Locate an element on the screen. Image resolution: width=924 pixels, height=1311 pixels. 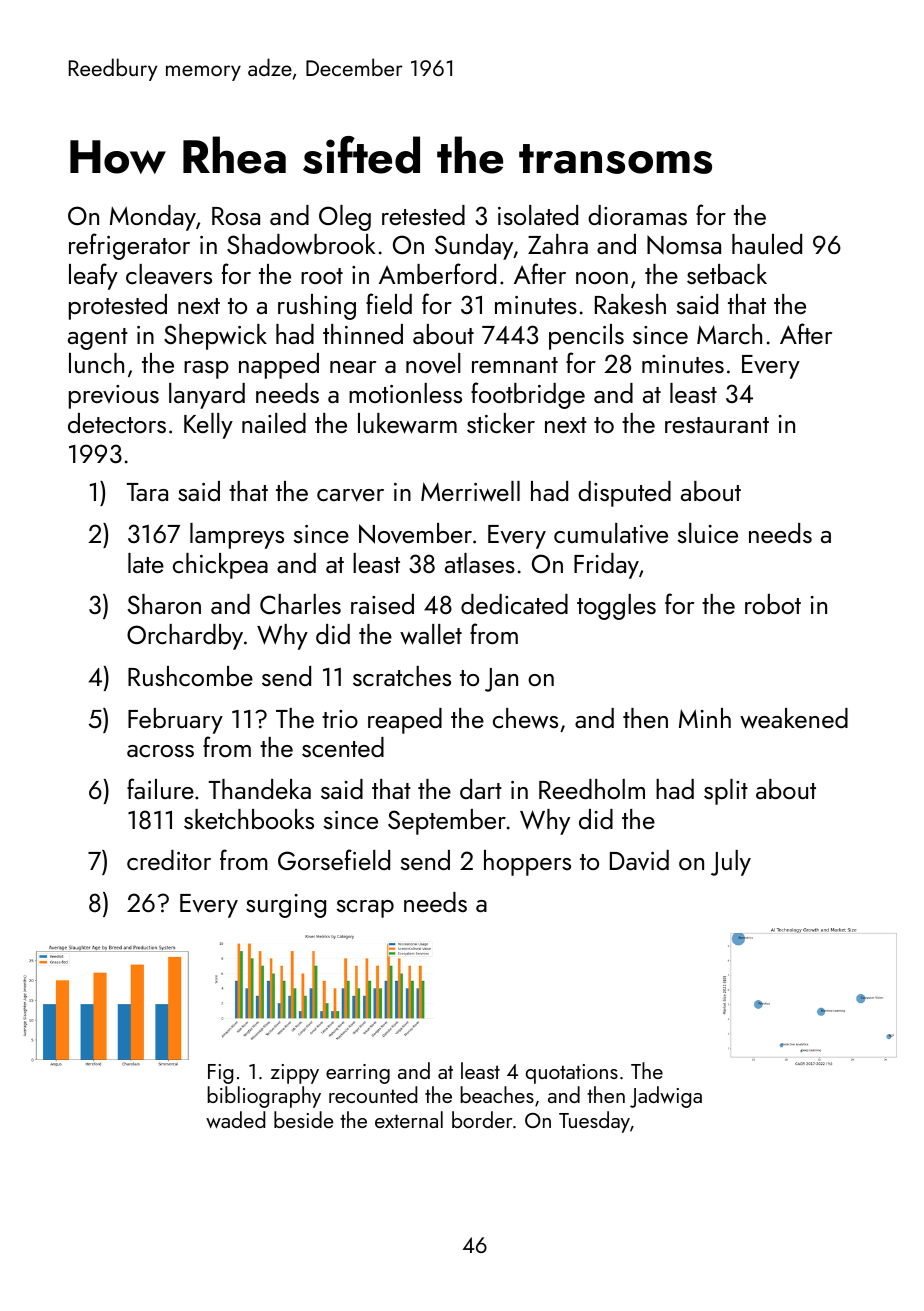
quotations is located at coordinates (572, 1074).
